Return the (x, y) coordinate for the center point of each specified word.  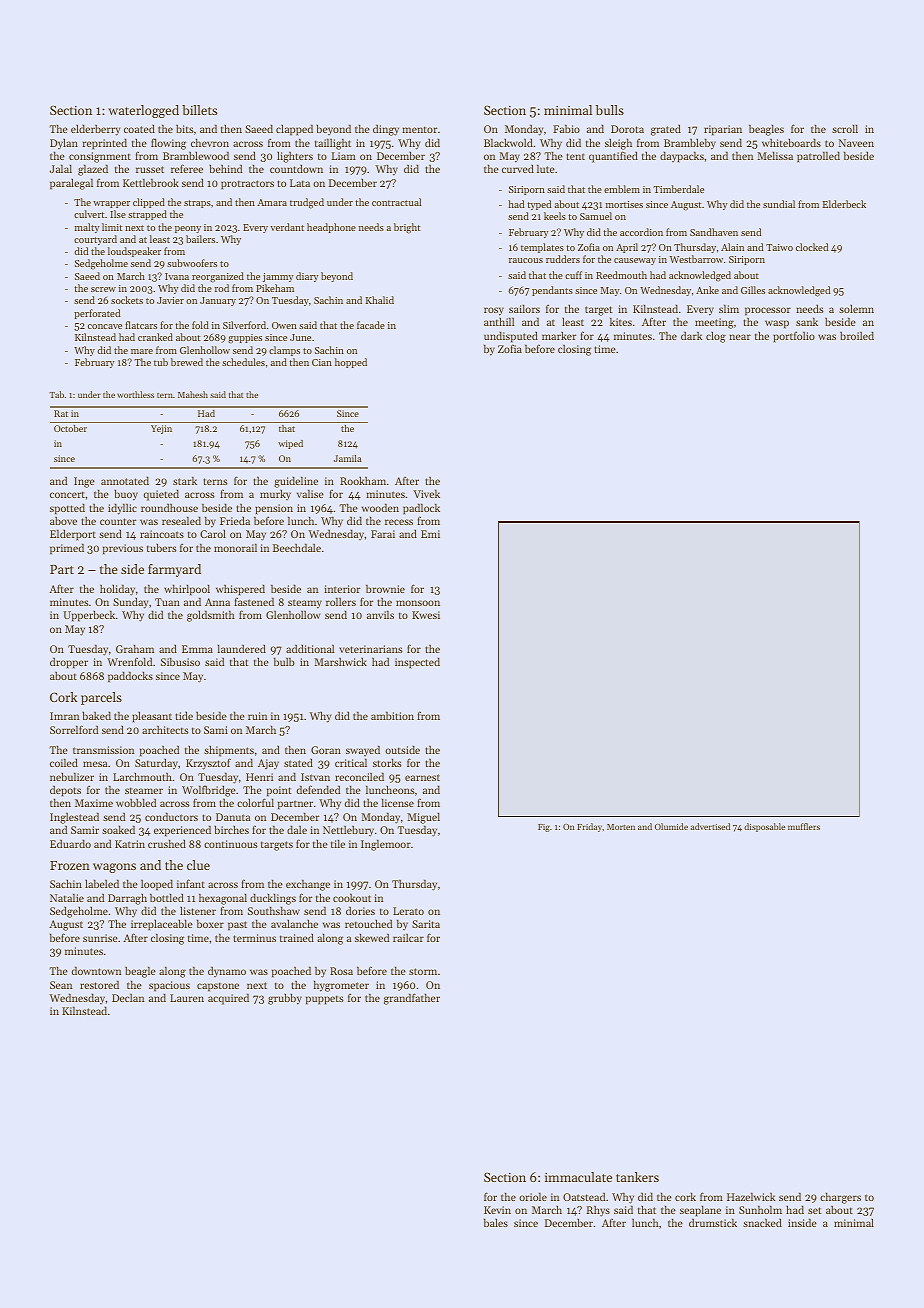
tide (184, 715)
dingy (386, 130)
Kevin (497, 1210)
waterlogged (143, 111)
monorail (235, 547)
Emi (430, 534)
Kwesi (426, 615)
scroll (845, 128)
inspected (417, 663)
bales (496, 1222)
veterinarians (371, 649)
